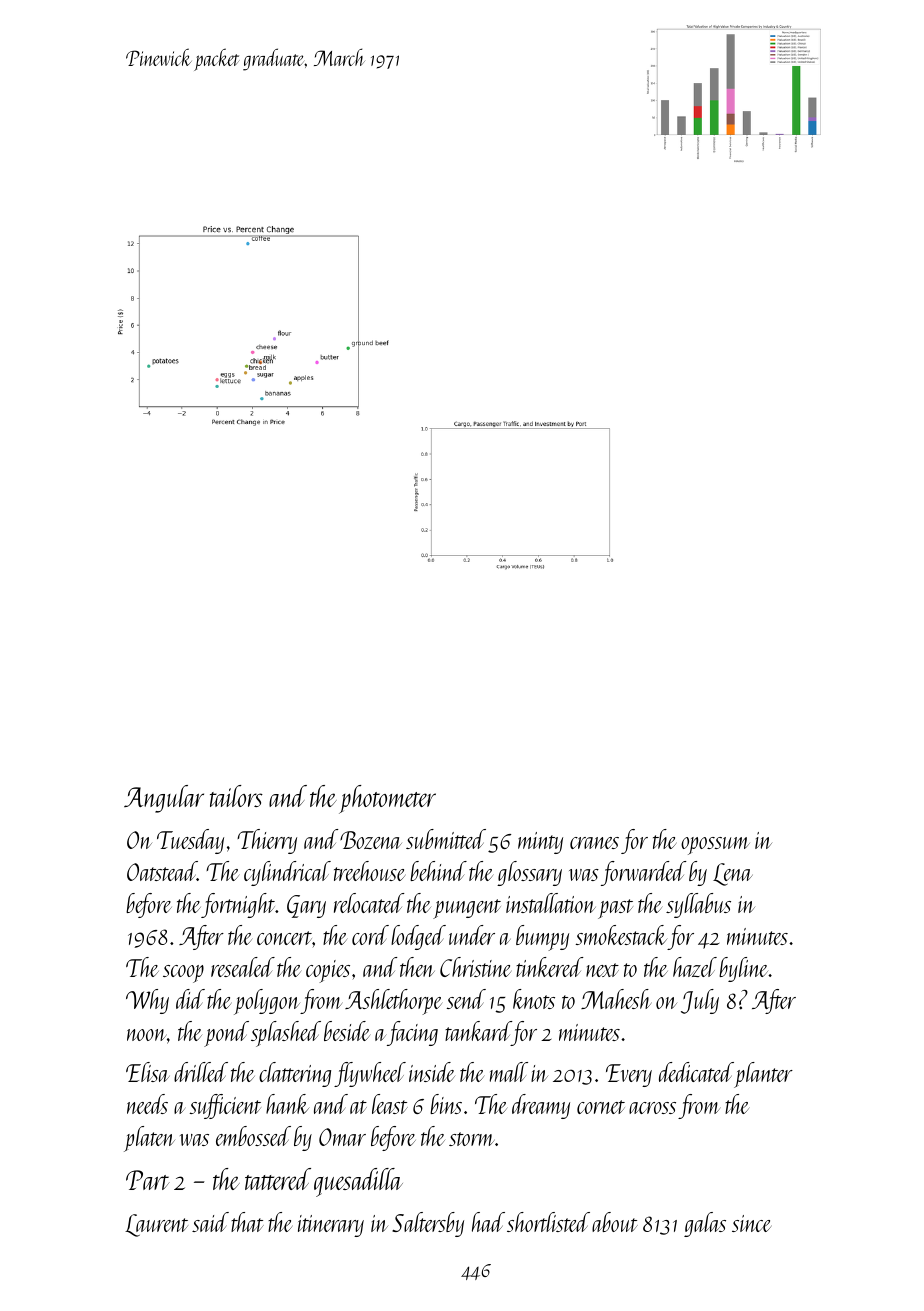  What do you see at coordinates (542, 938) in the screenshot?
I see `bumpy` at bounding box center [542, 938].
